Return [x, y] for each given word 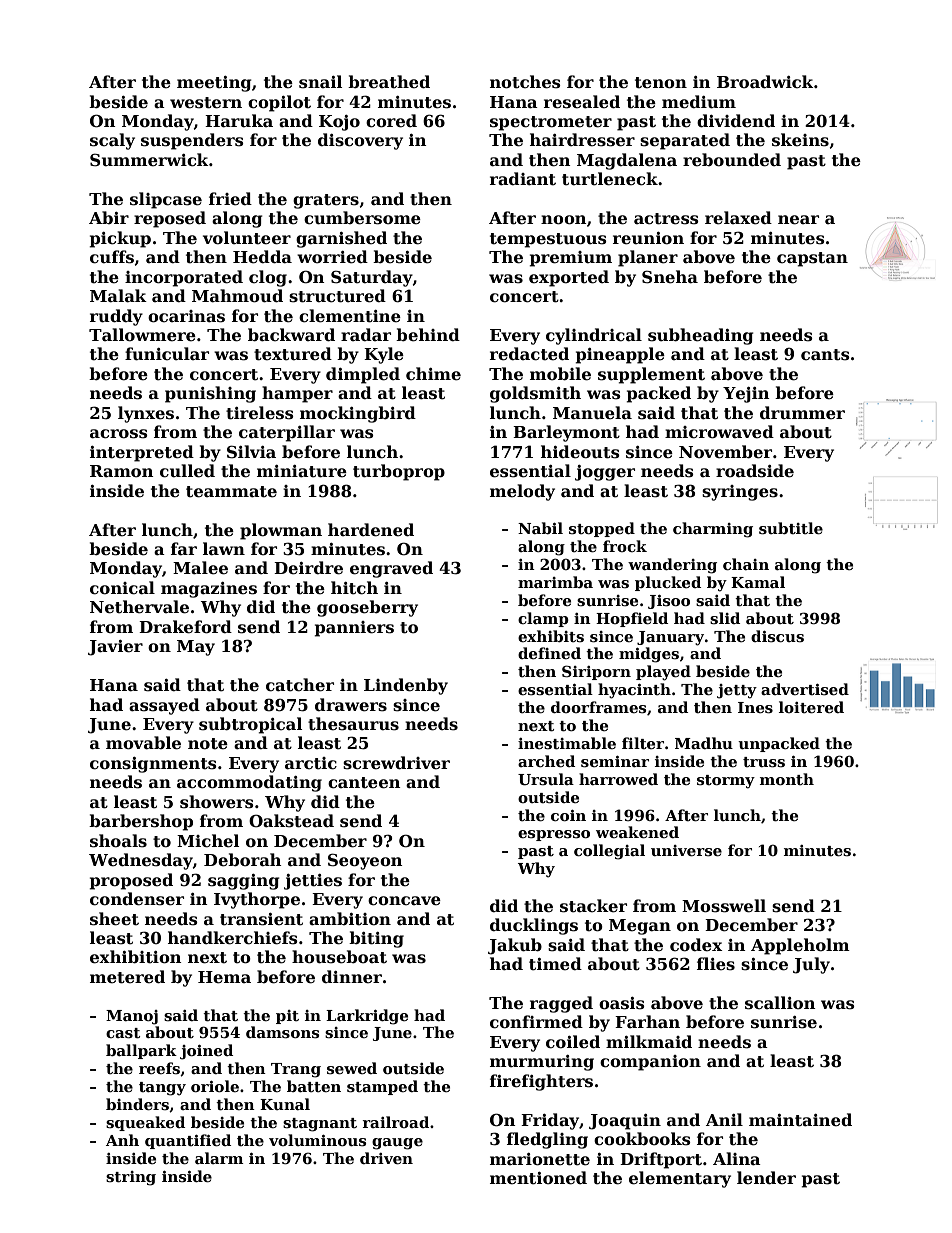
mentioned [538, 1178]
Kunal [285, 1104]
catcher [300, 685]
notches [525, 82]
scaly [112, 141]
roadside [755, 471]
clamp [543, 619]
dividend [736, 120]
